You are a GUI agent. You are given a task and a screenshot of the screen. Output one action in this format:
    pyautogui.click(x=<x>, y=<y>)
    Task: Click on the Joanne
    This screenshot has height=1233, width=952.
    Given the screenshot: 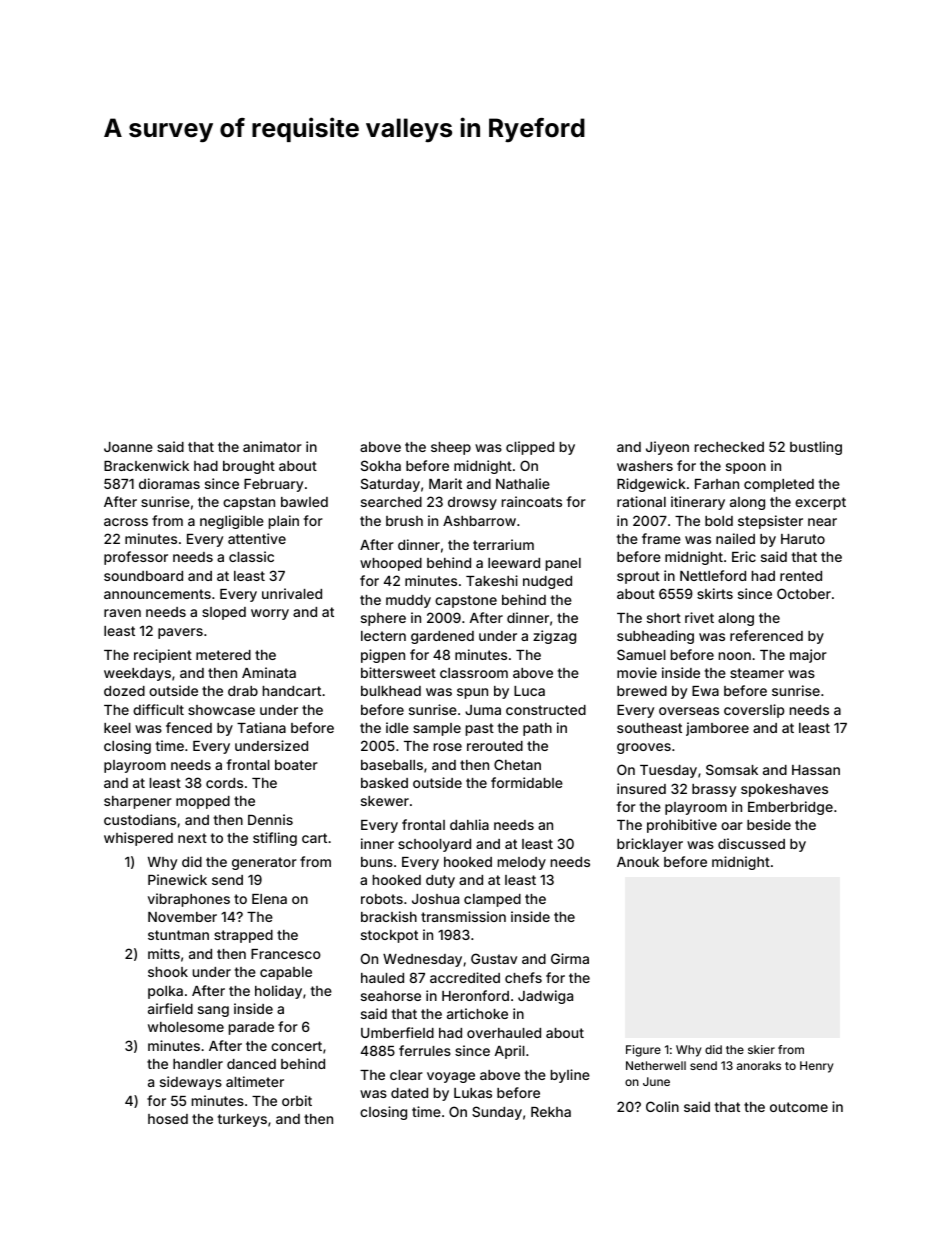 What is the action you would take?
    pyautogui.click(x=128, y=447)
